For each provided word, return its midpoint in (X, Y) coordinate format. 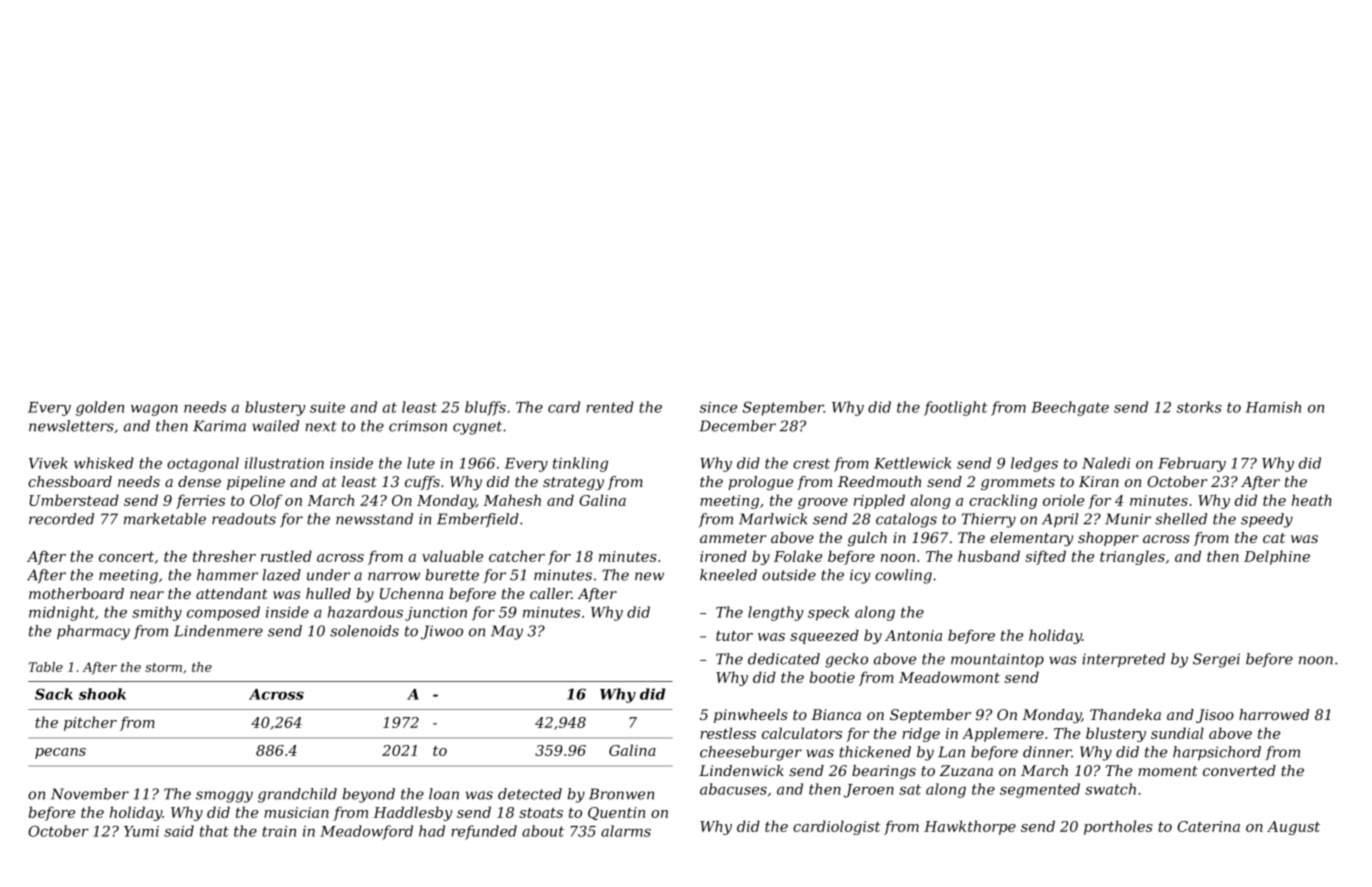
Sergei (1216, 660)
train (279, 831)
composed (223, 613)
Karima (219, 426)
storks (1199, 407)
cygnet (477, 428)
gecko (846, 660)
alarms (626, 831)
